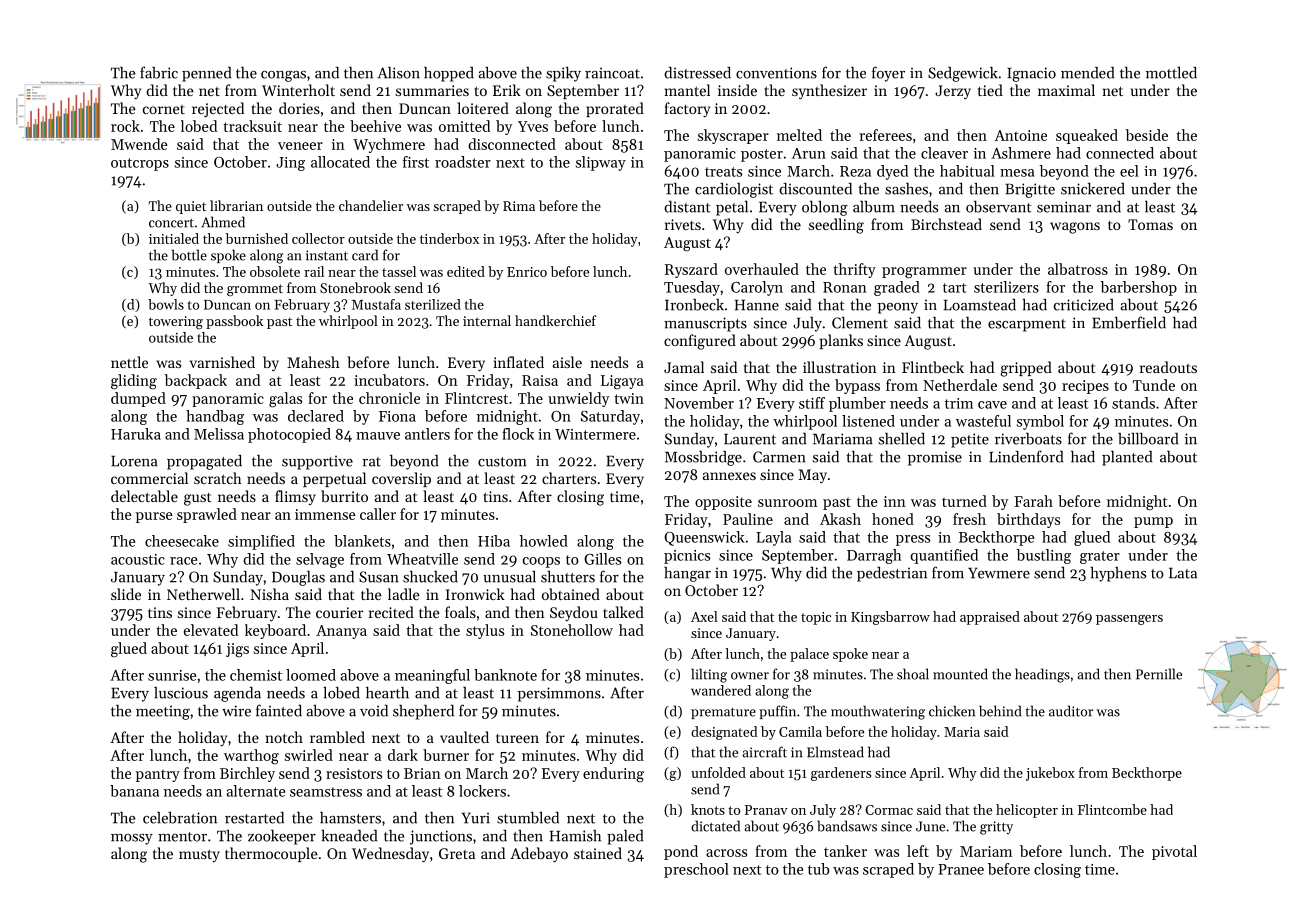  I want to click on musty, so click(199, 855).
